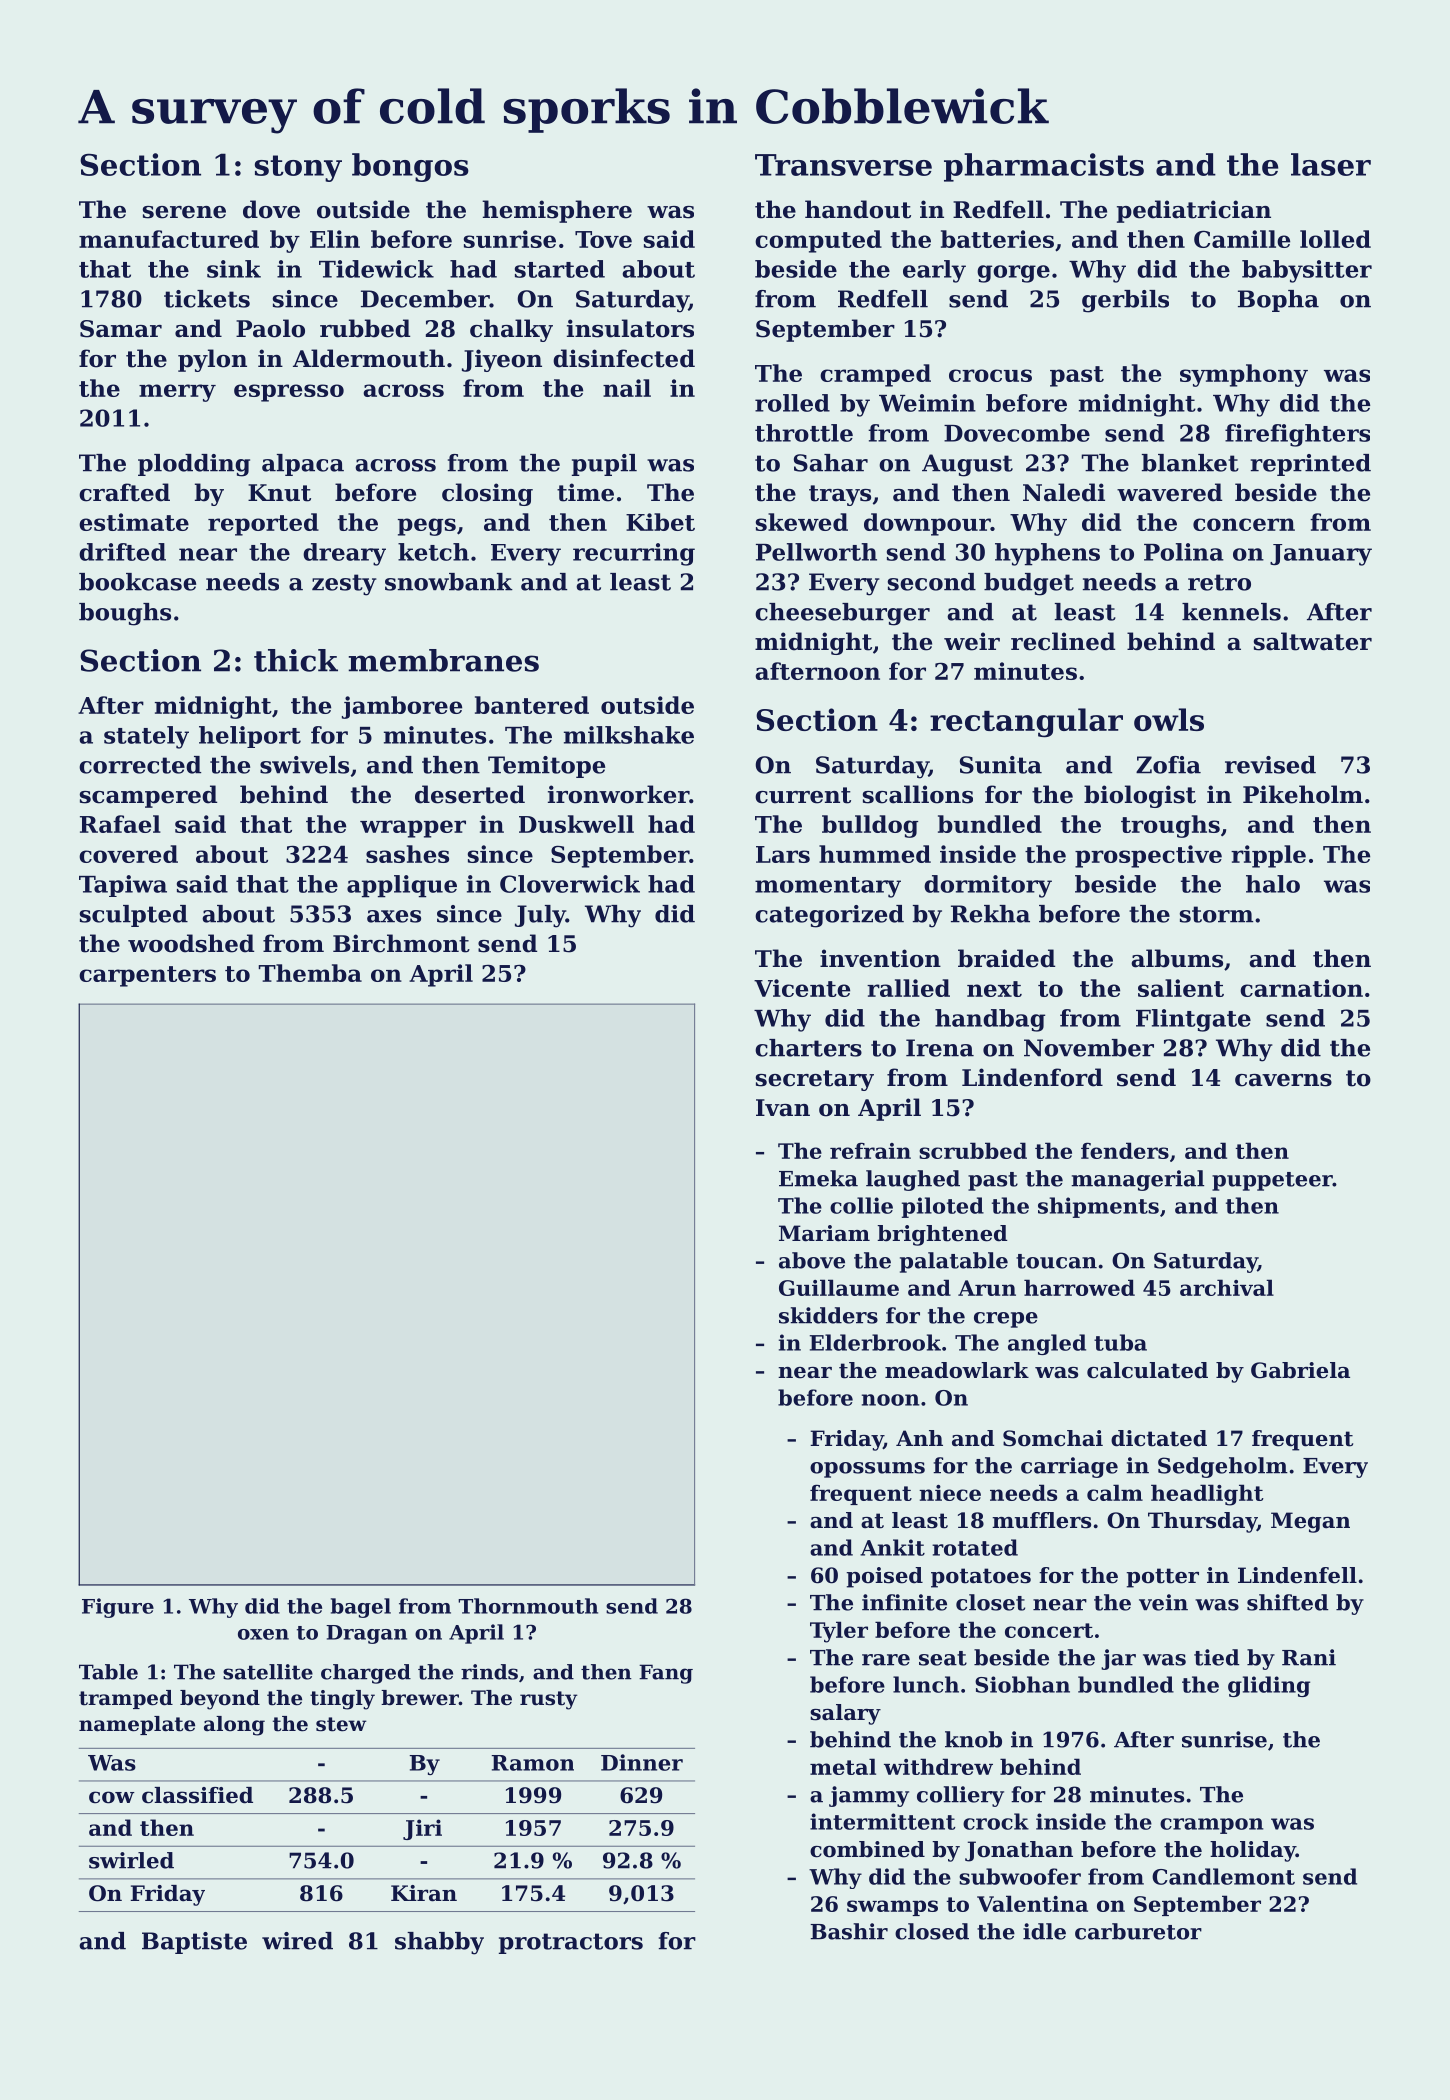  Describe the element at coordinates (783, 1108) in the document. I see `Ivan` at that location.
